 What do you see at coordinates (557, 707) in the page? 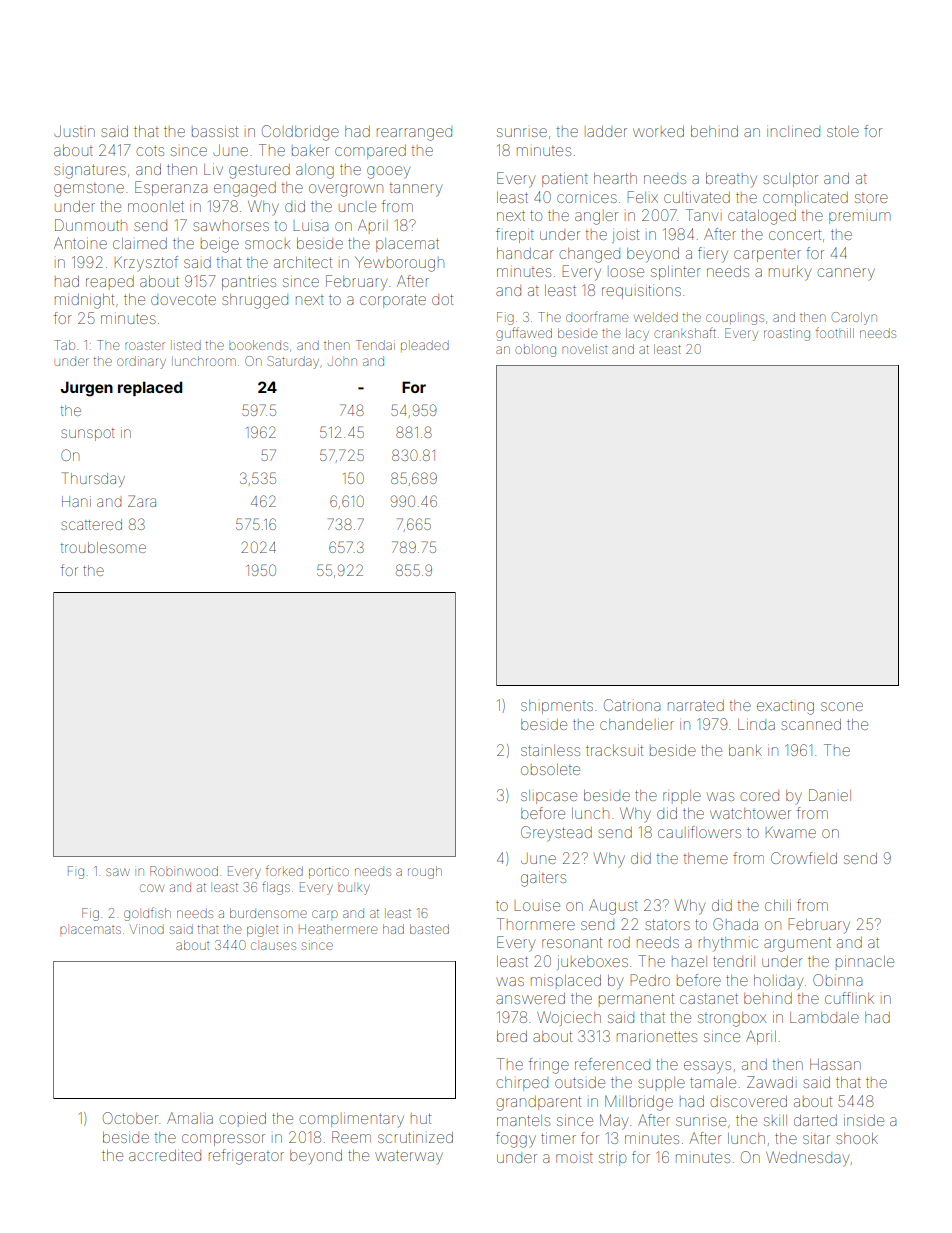
I see `shipments` at bounding box center [557, 707].
